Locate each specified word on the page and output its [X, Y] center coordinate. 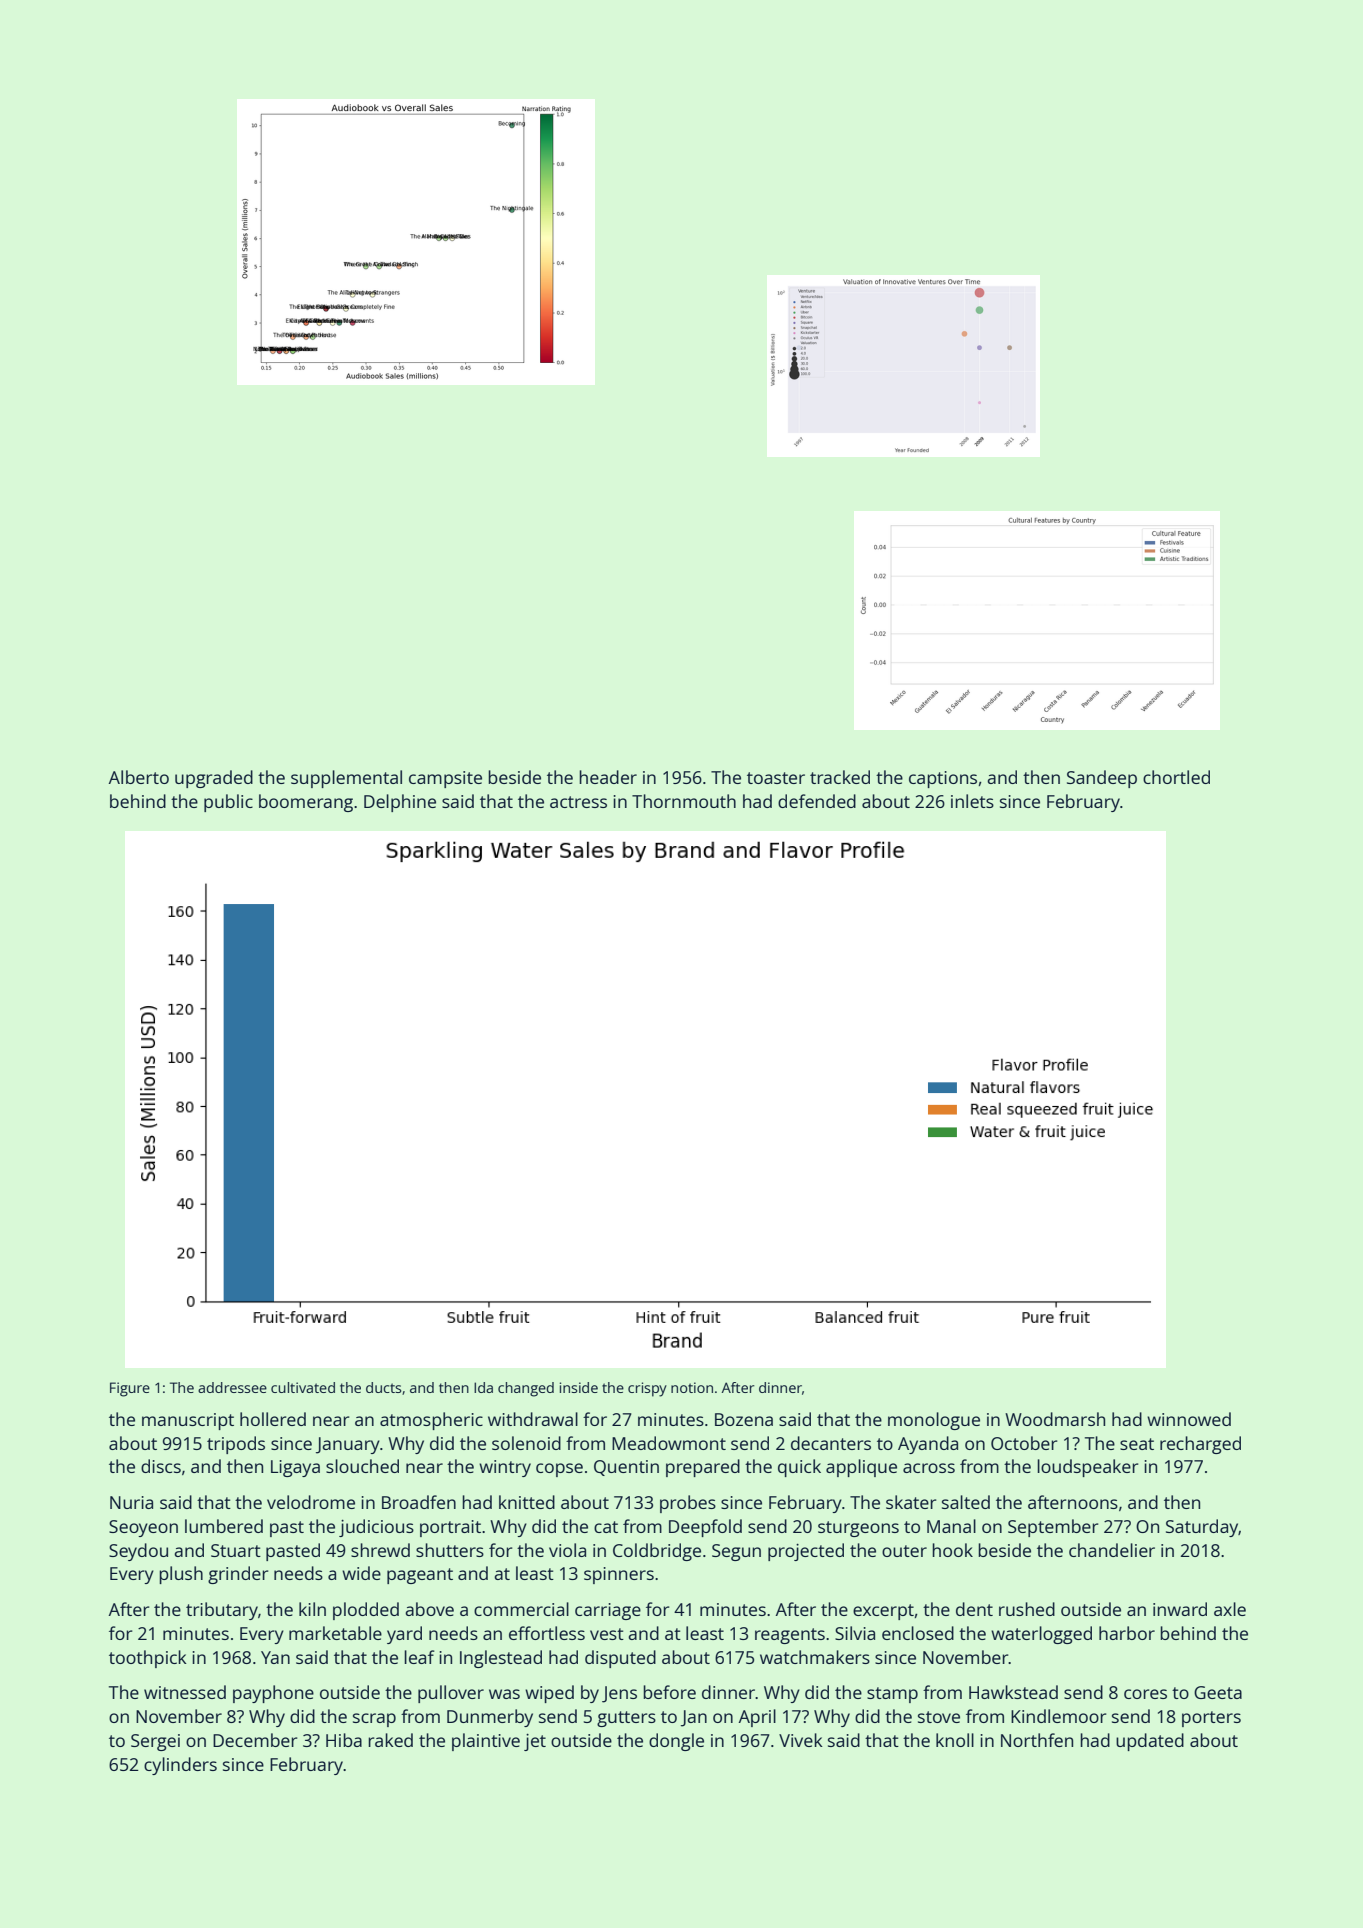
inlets [972, 801]
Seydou [138, 1552]
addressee [232, 1387]
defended [817, 801]
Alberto [139, 777]
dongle [676, 1742]
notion [692, 1387]
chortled [1176, 777]
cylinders [180, 1766]
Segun [736, 1552]
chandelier [1112, 1550]
